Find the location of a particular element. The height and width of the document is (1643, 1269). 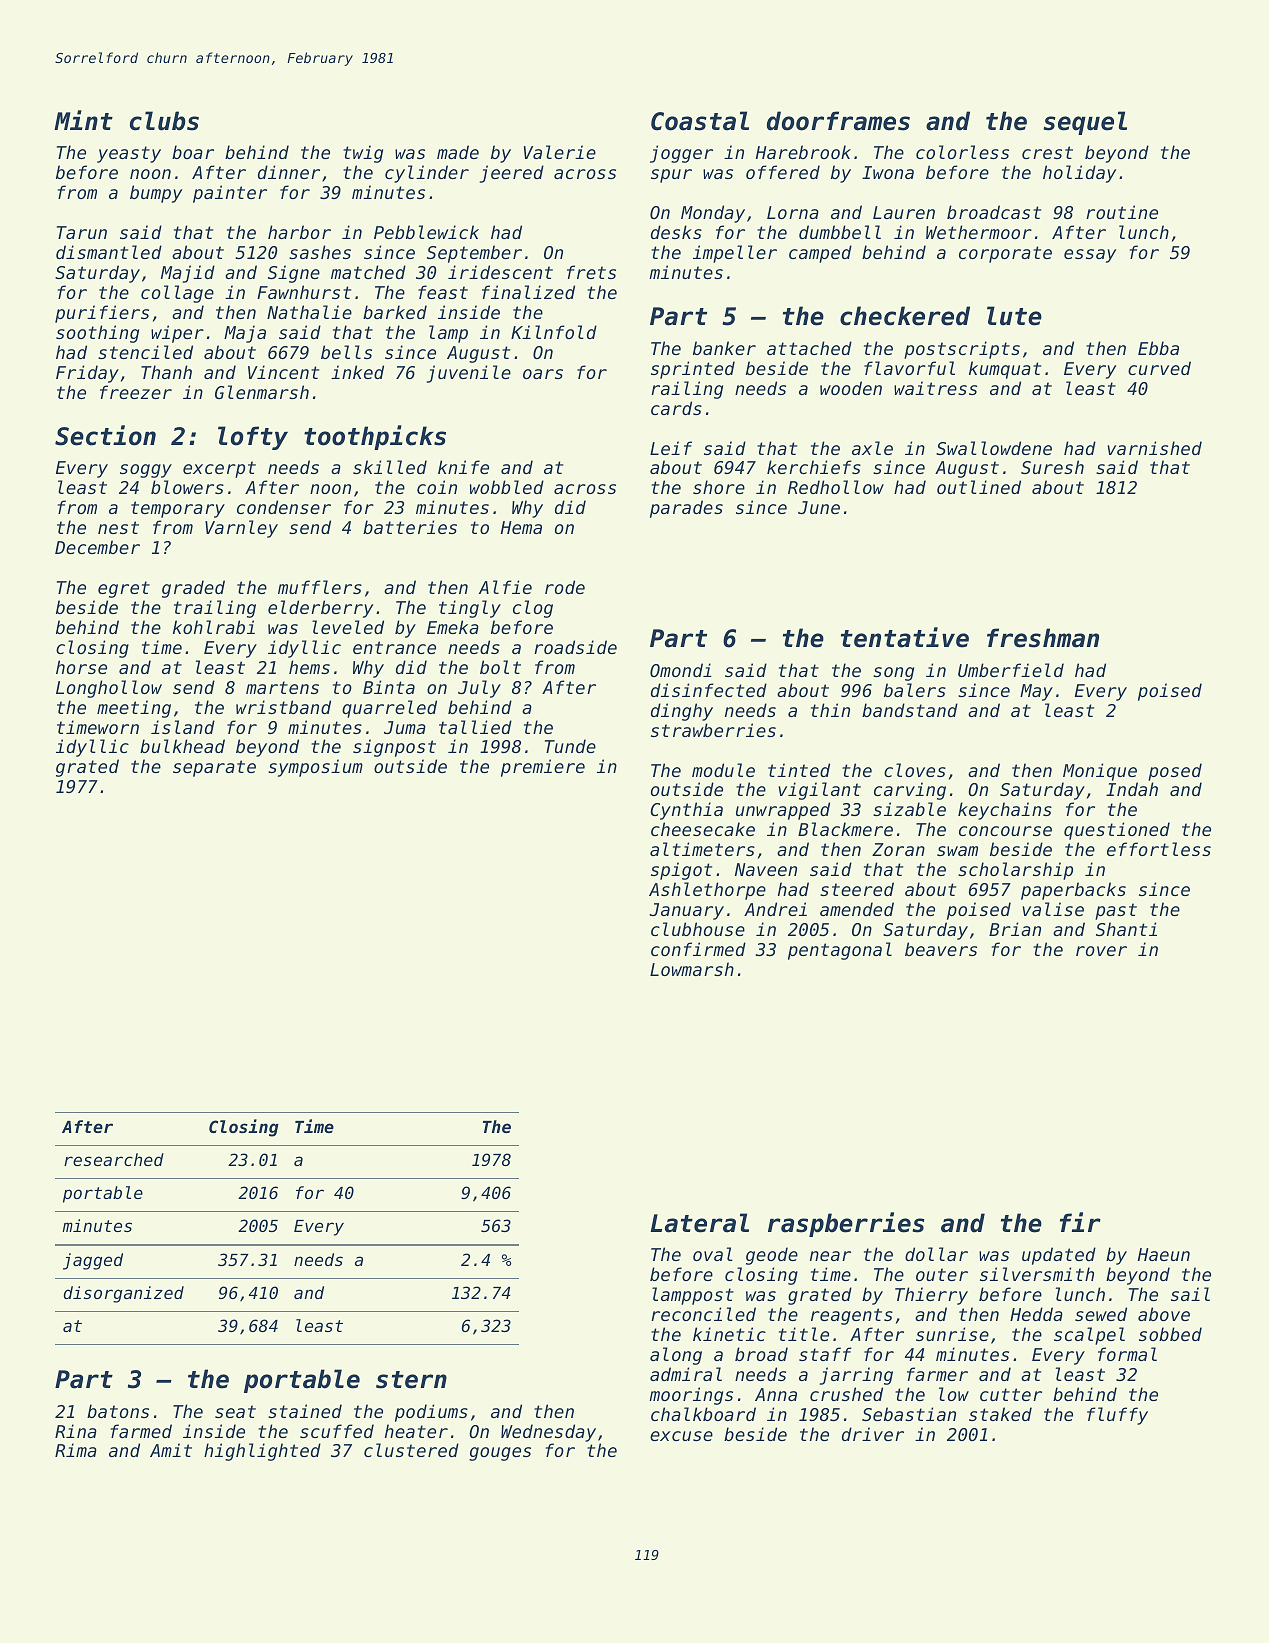

Coastal is located at coordinates (700, 121).
